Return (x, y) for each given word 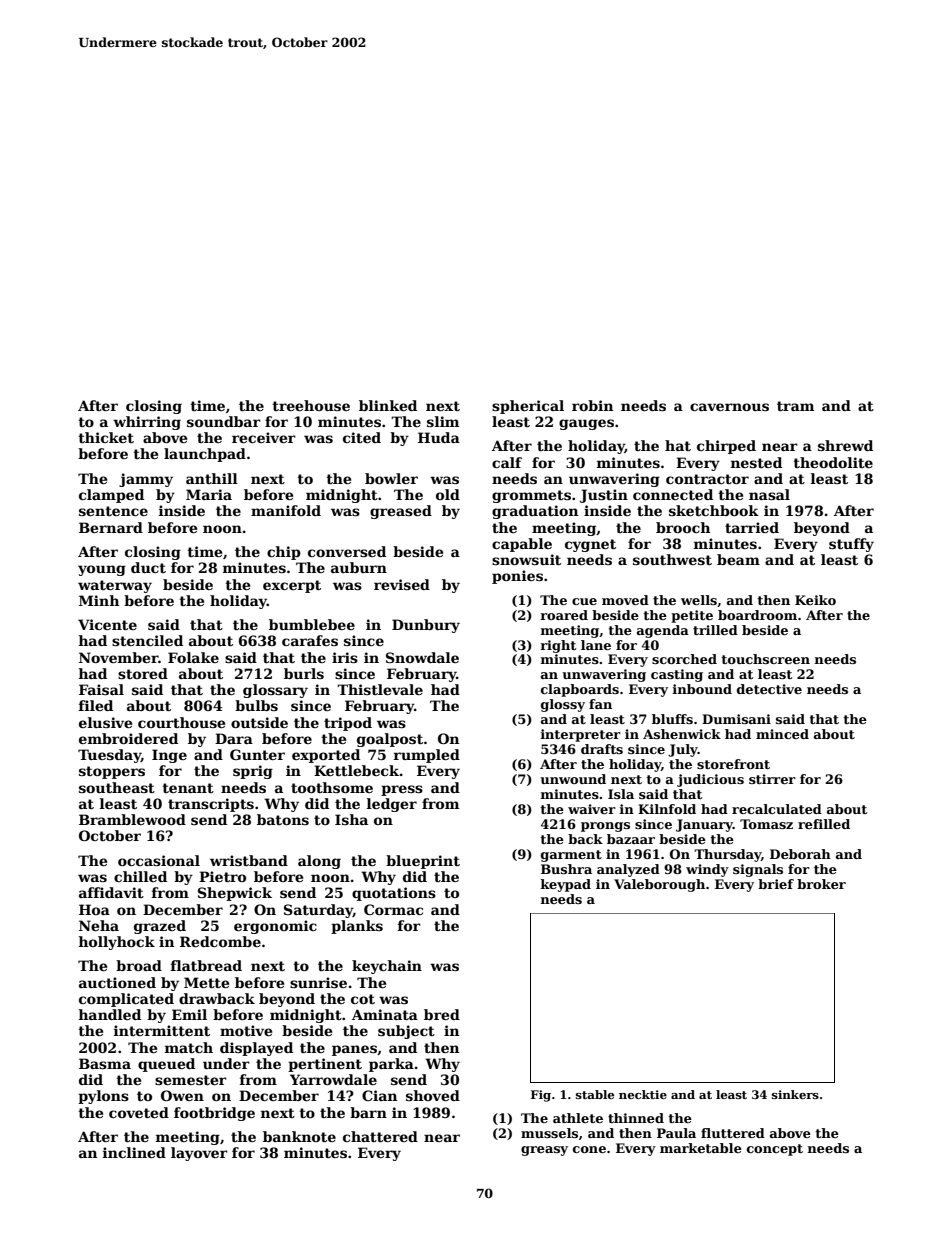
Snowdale (422, 657)
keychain (387, 967)
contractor (707, 479)
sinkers (795, 1094)
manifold (286, 510)
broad (139, 965)
